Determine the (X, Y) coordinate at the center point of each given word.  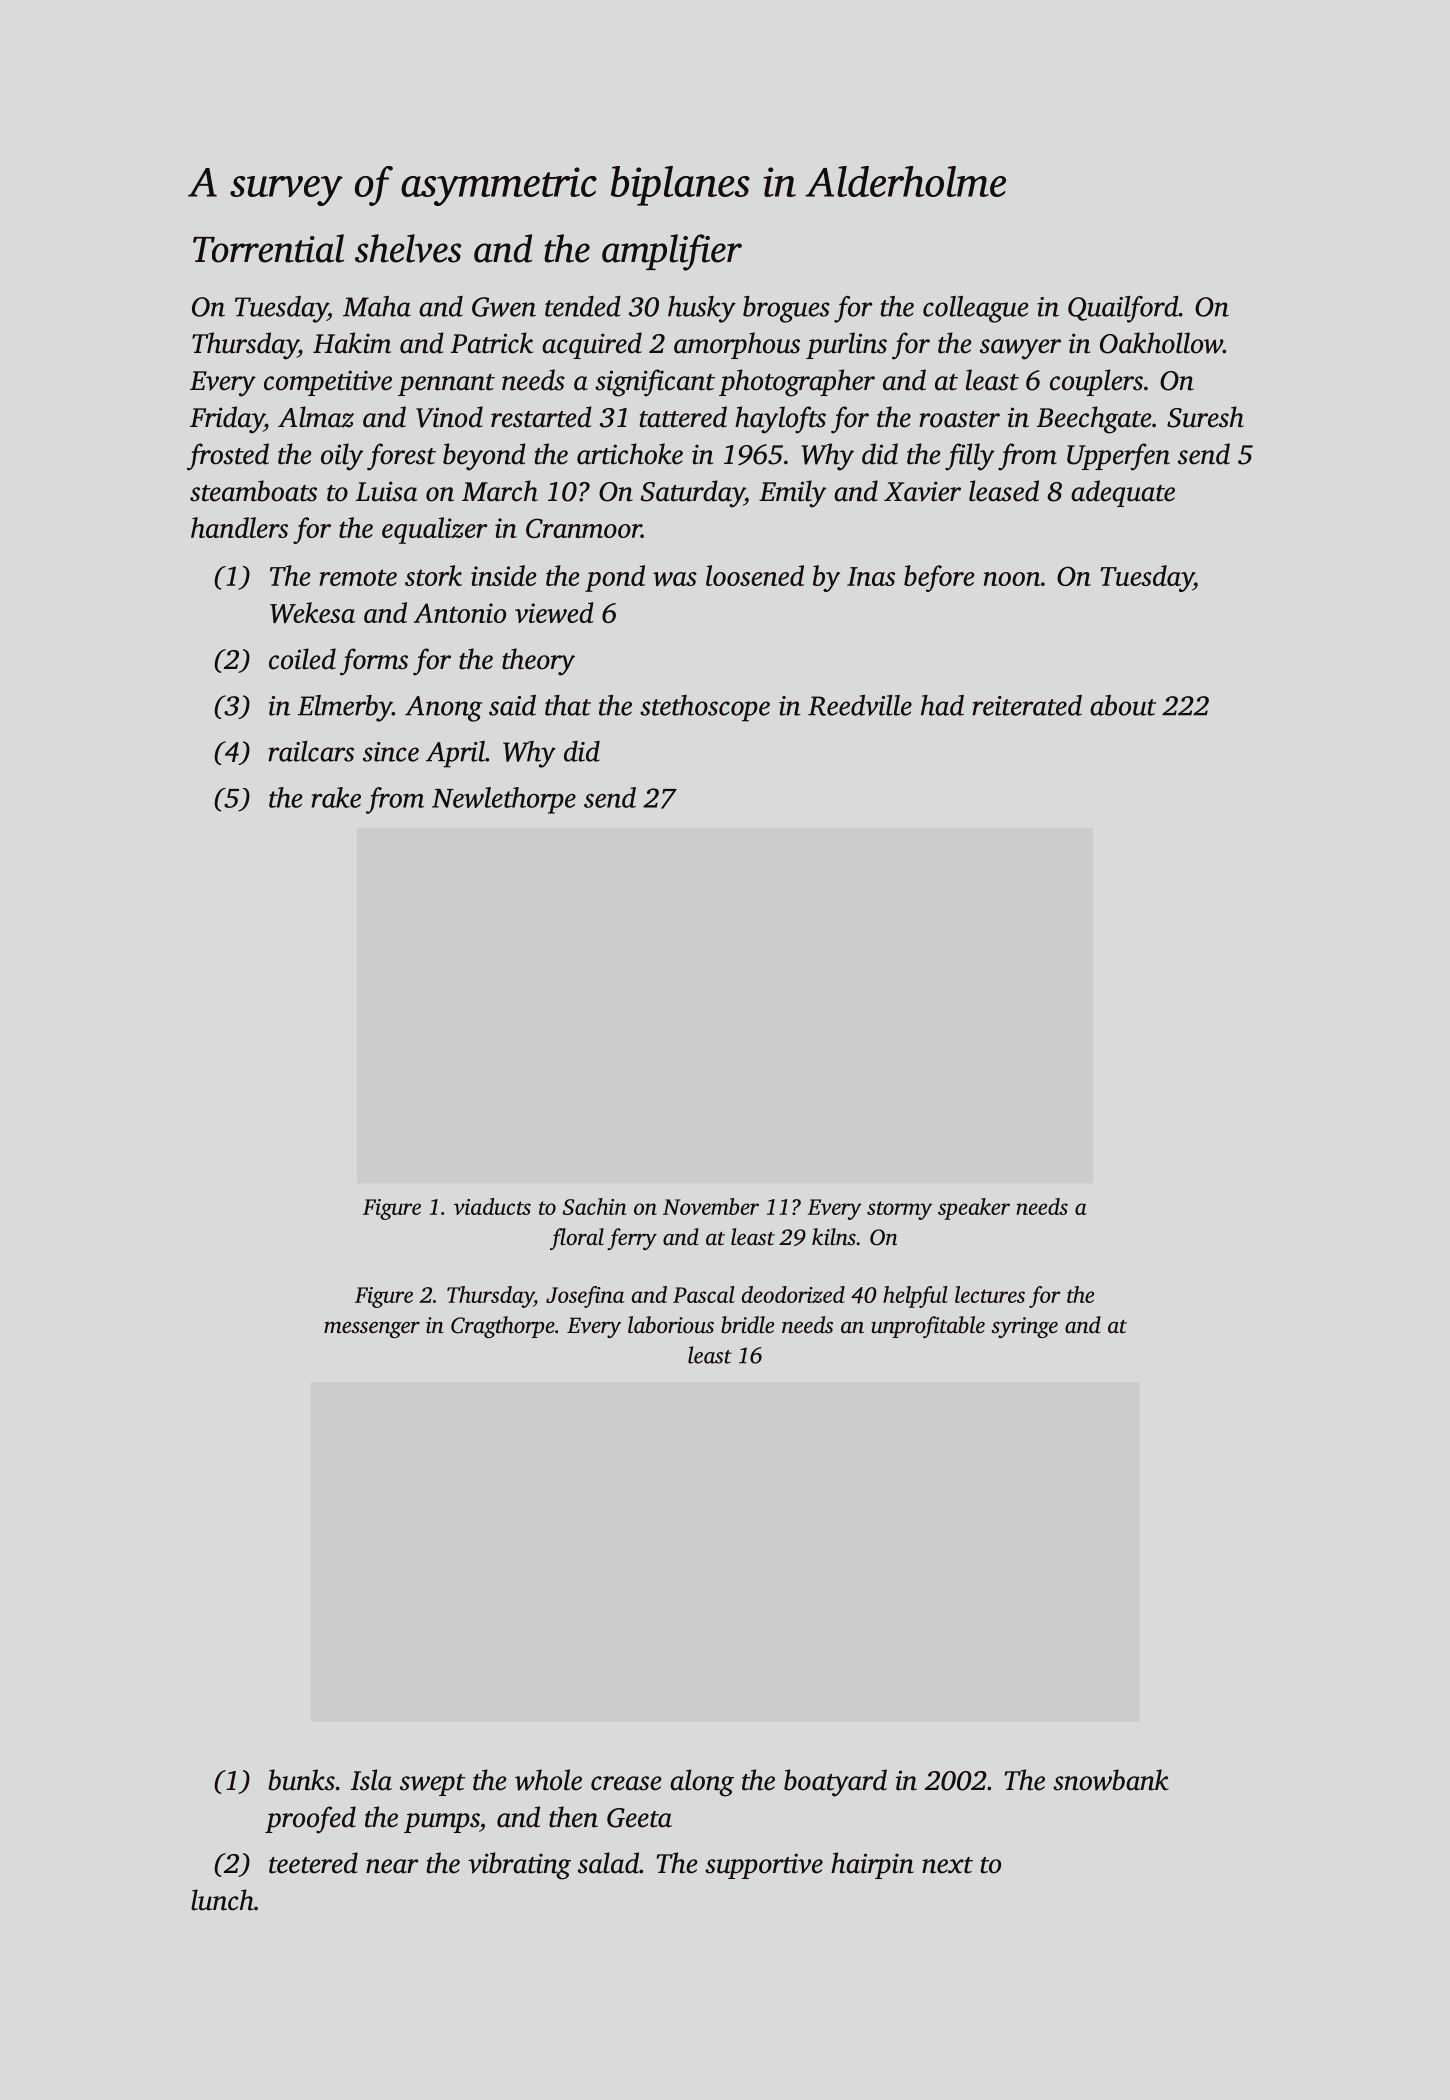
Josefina (585, 1297)
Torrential (268, 248)
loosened (755, 575)
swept (432, 1785)
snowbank (1111, 1780)
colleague (976, 309)
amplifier (672, 252)
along (702, 1783)
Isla (371, 1780)
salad (608, 1863)
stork (433, 575)
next (947, 1865)
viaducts (492, 1206)
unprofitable (928, 1327)
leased (1004, 491)
